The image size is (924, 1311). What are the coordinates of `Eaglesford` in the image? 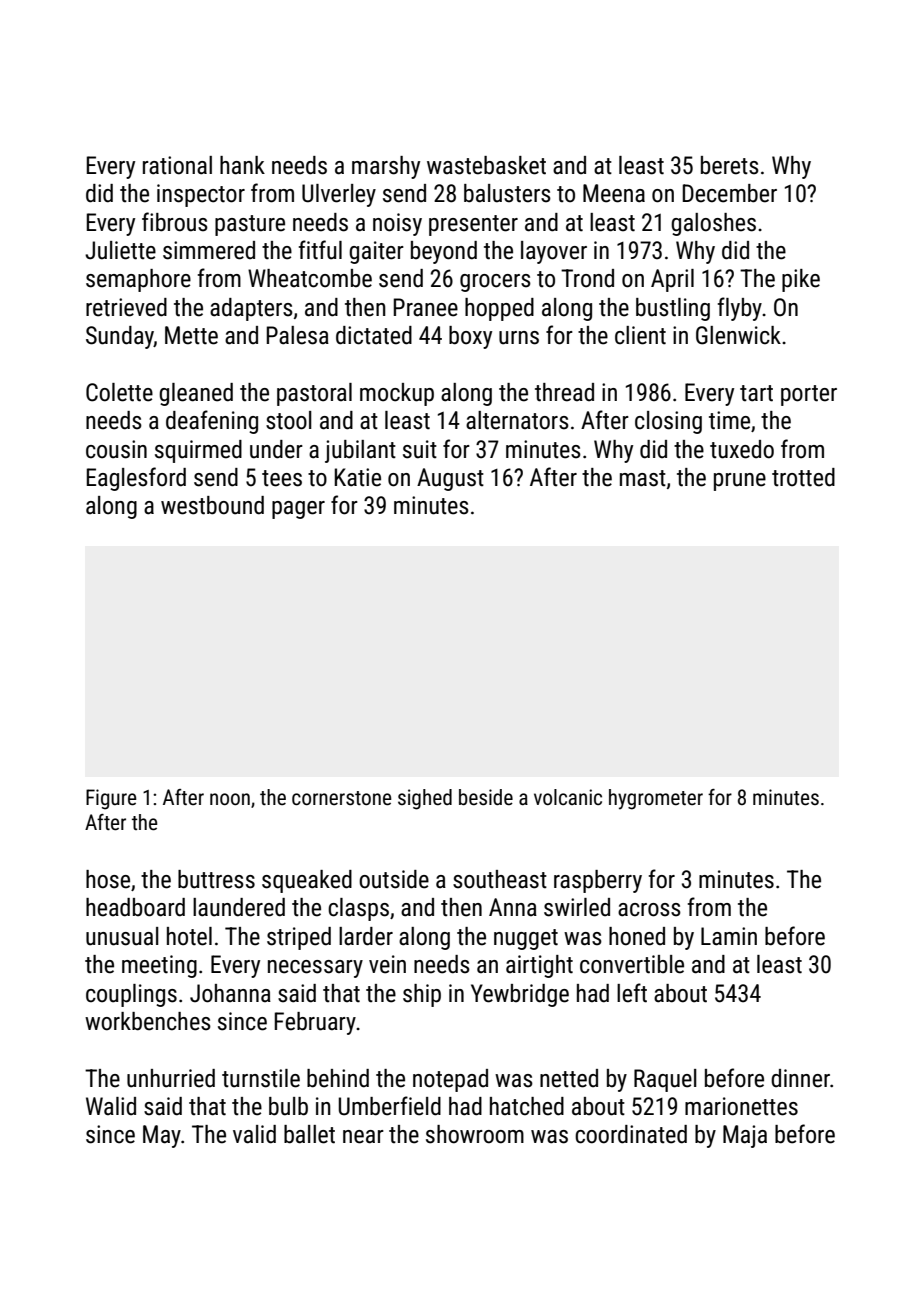 It's located at (136, 479).
